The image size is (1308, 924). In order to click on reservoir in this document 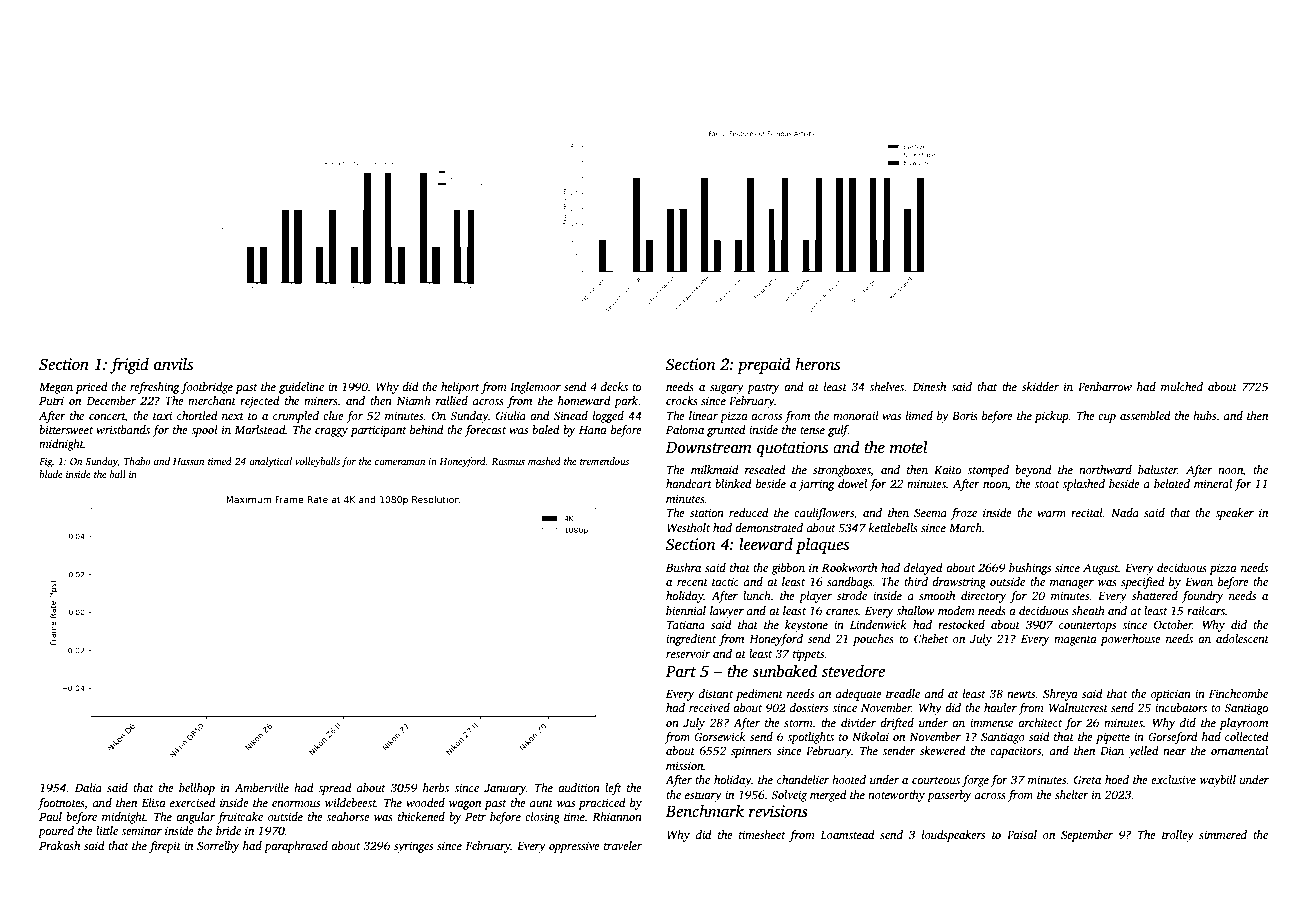, I will do `click(688, 653)`.
